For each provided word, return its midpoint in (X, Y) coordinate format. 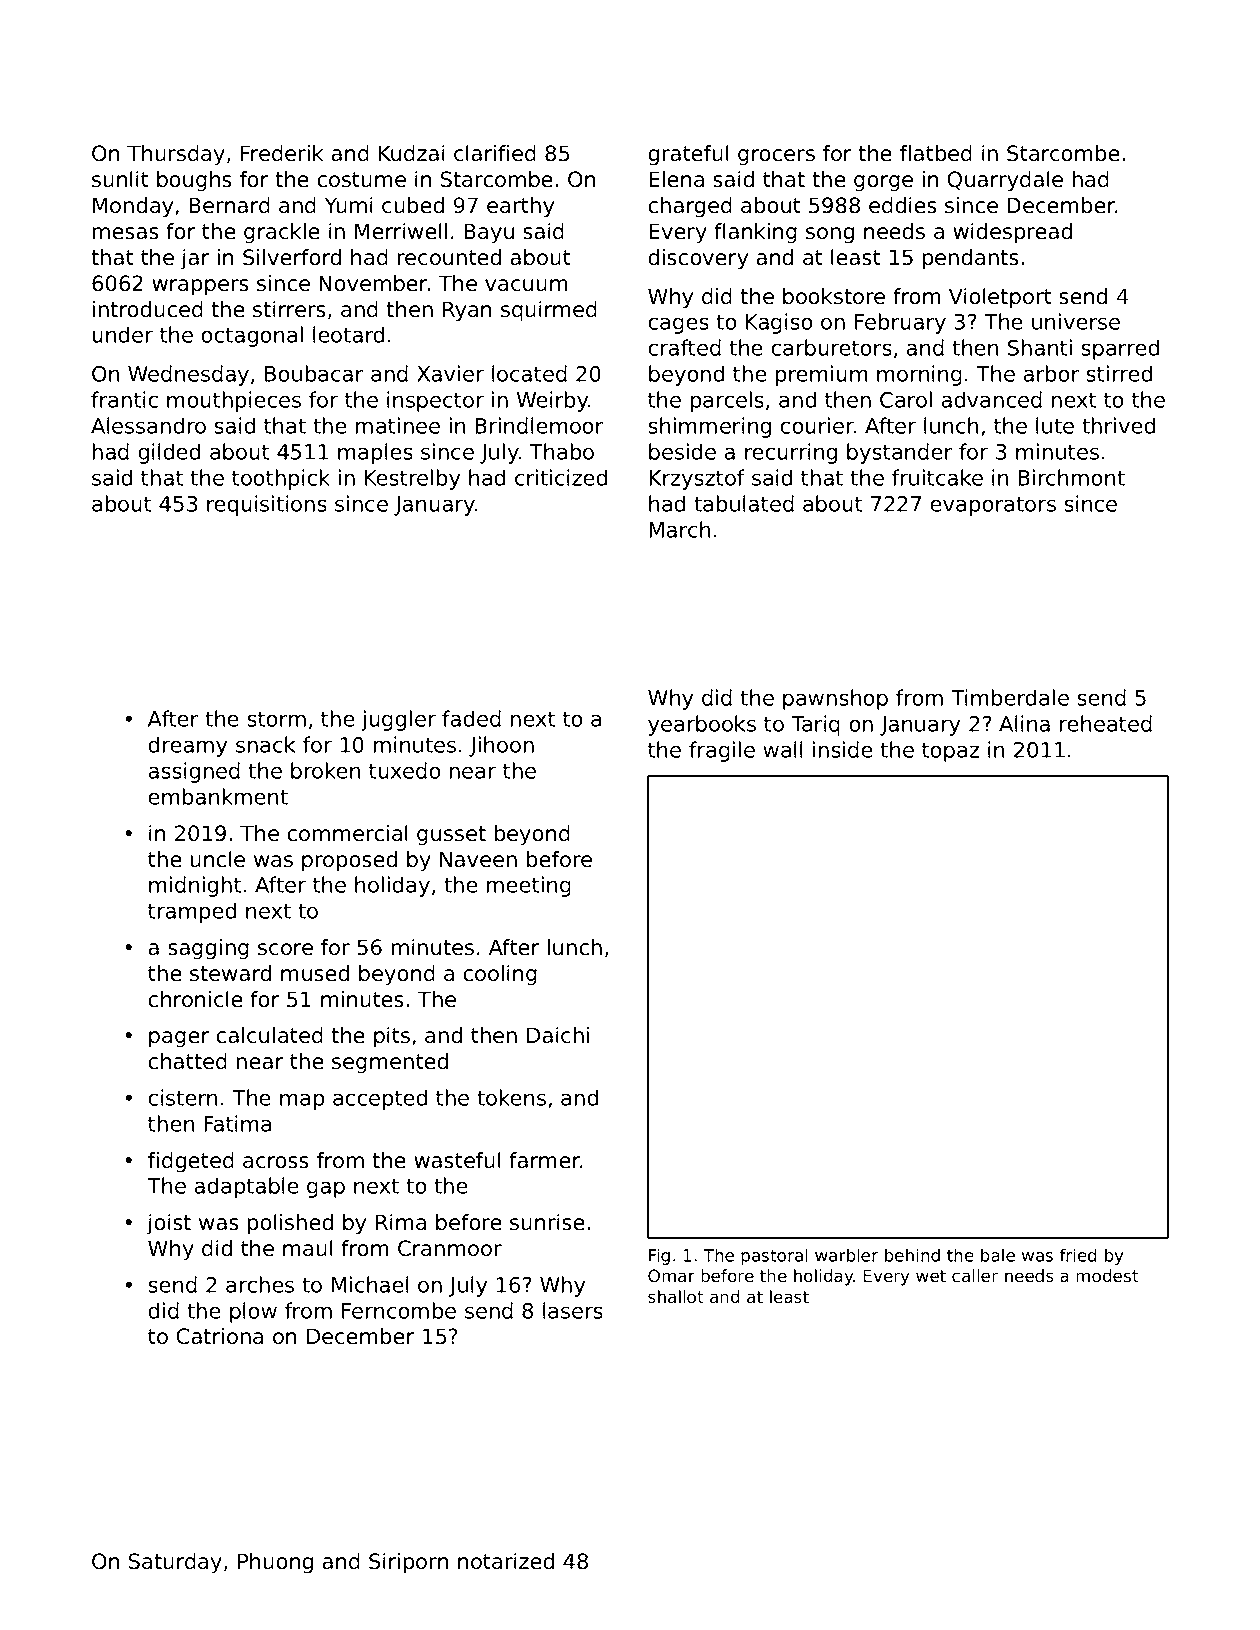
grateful (688, 155)
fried (1078, 1255)
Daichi (558, 1035)
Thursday (176, 155)
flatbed (936, 153)
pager (179, 1039)
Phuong (275, 1563)
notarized (506, 1561)
